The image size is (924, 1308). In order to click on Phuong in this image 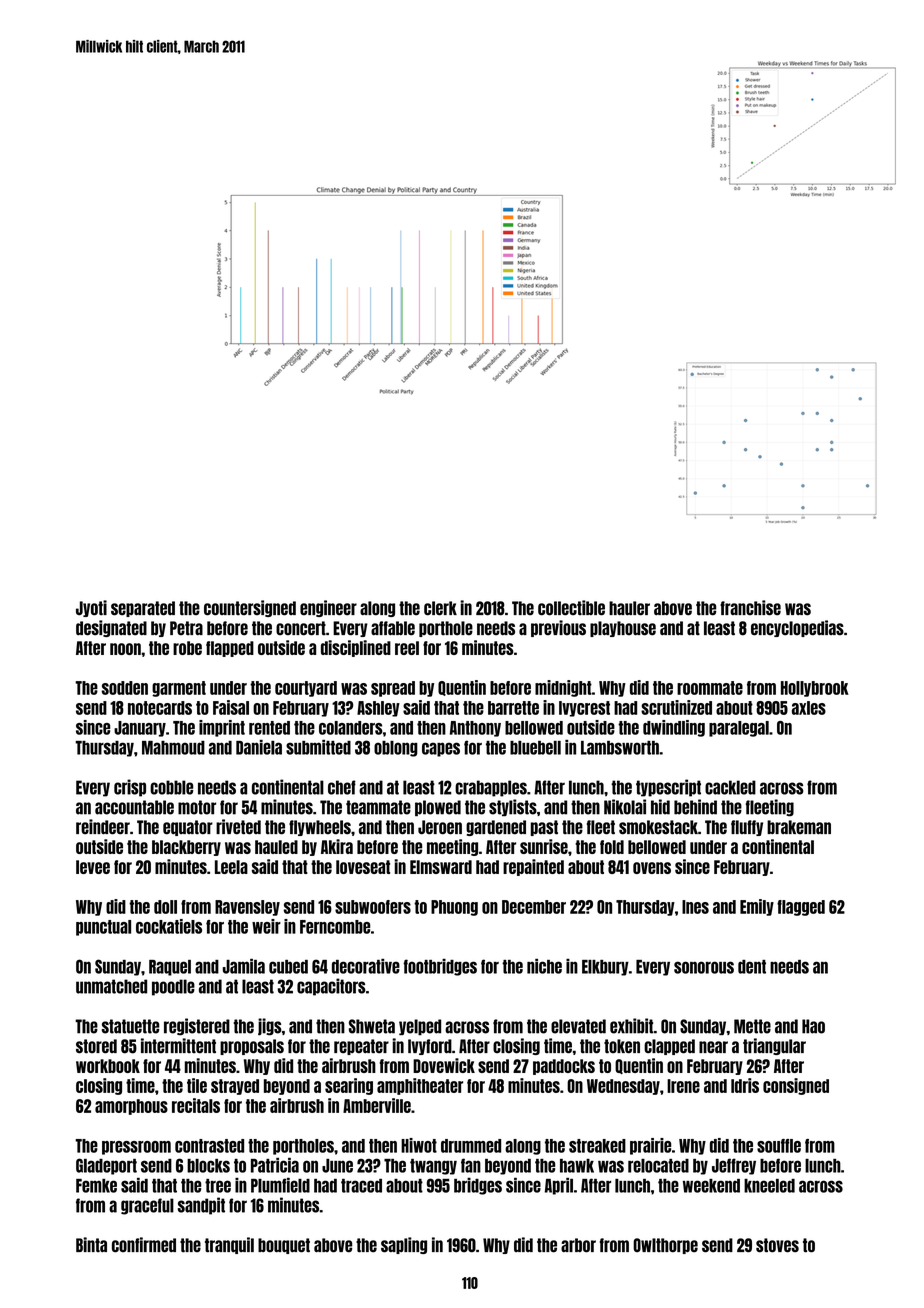, I will do `click(454, 908)`.
